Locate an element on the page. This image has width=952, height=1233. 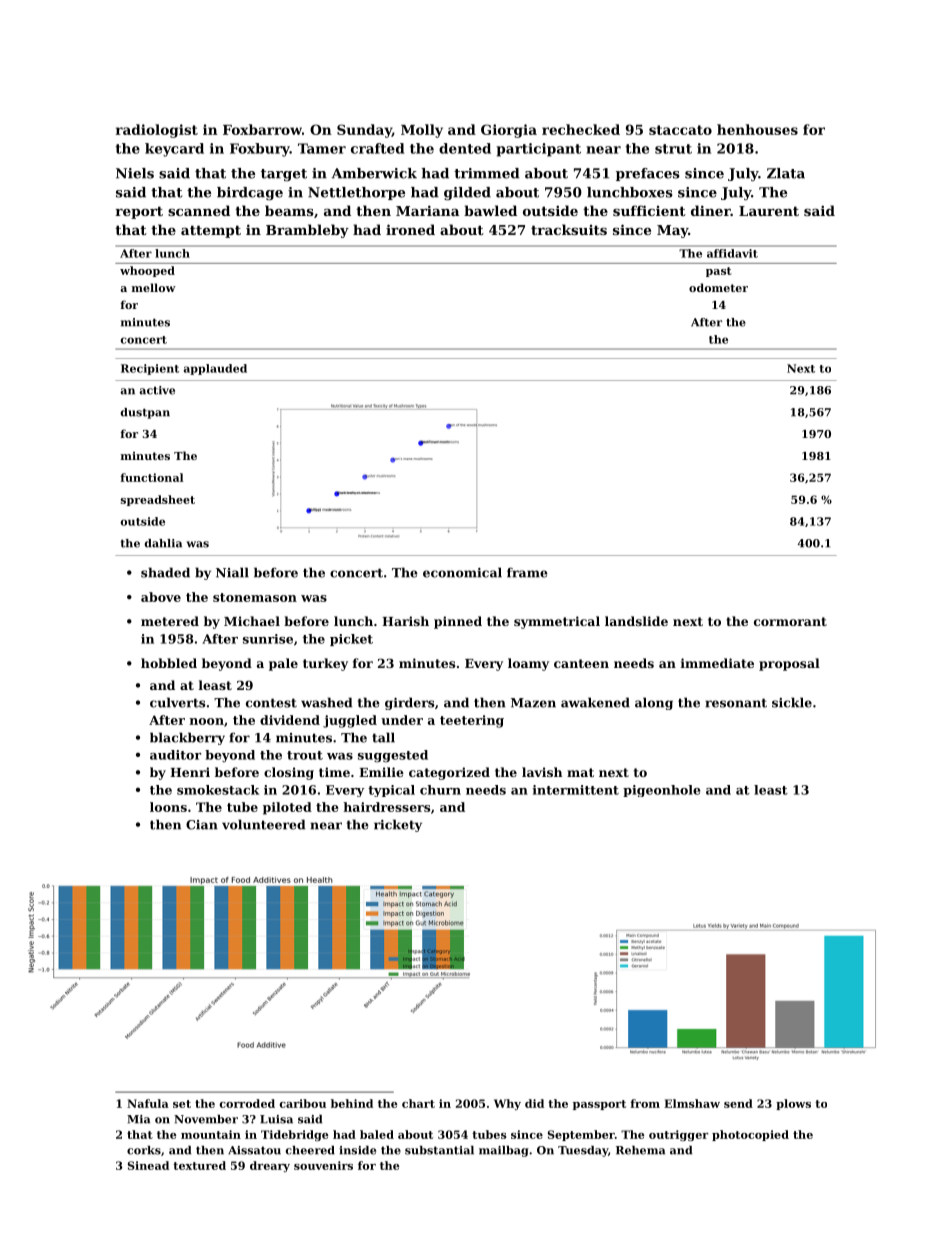
plows is located at coordinates (793, 1104).
